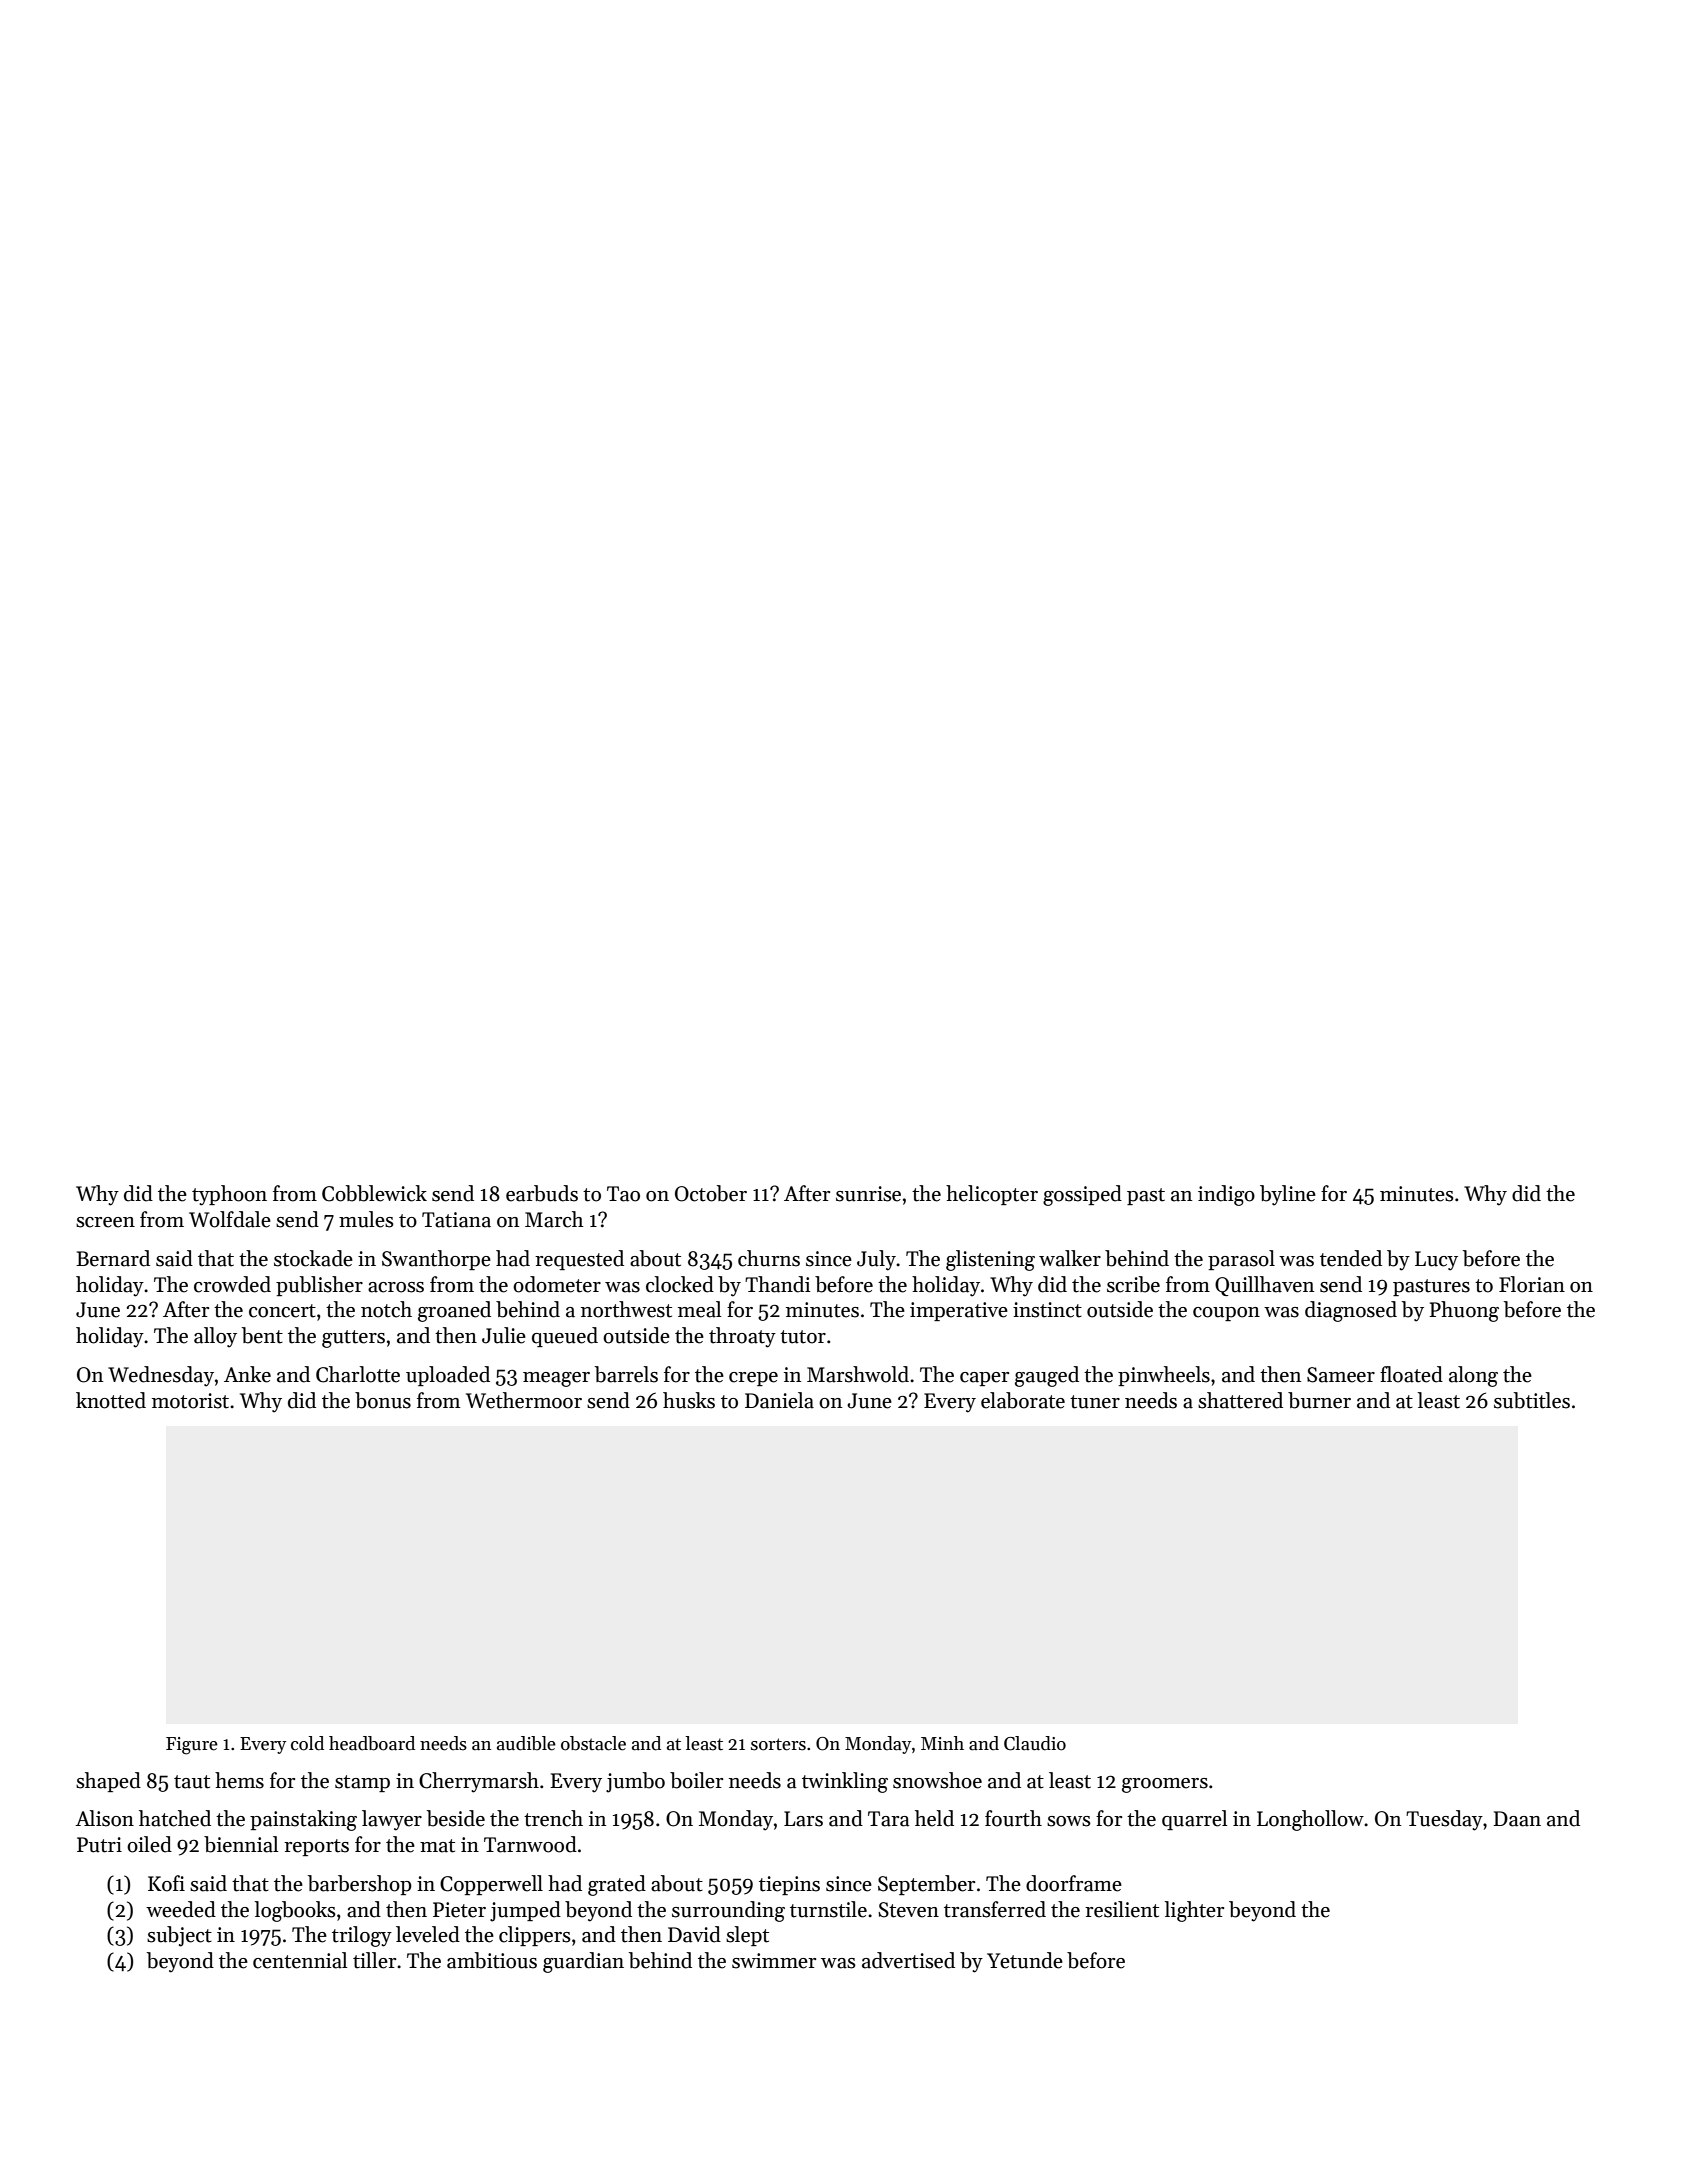 This document has height=2178, width=1683. What do you see at coordinates (1444, 1820) in the document?
I see `Tuesday` at bounding box center [1444, 1820].
